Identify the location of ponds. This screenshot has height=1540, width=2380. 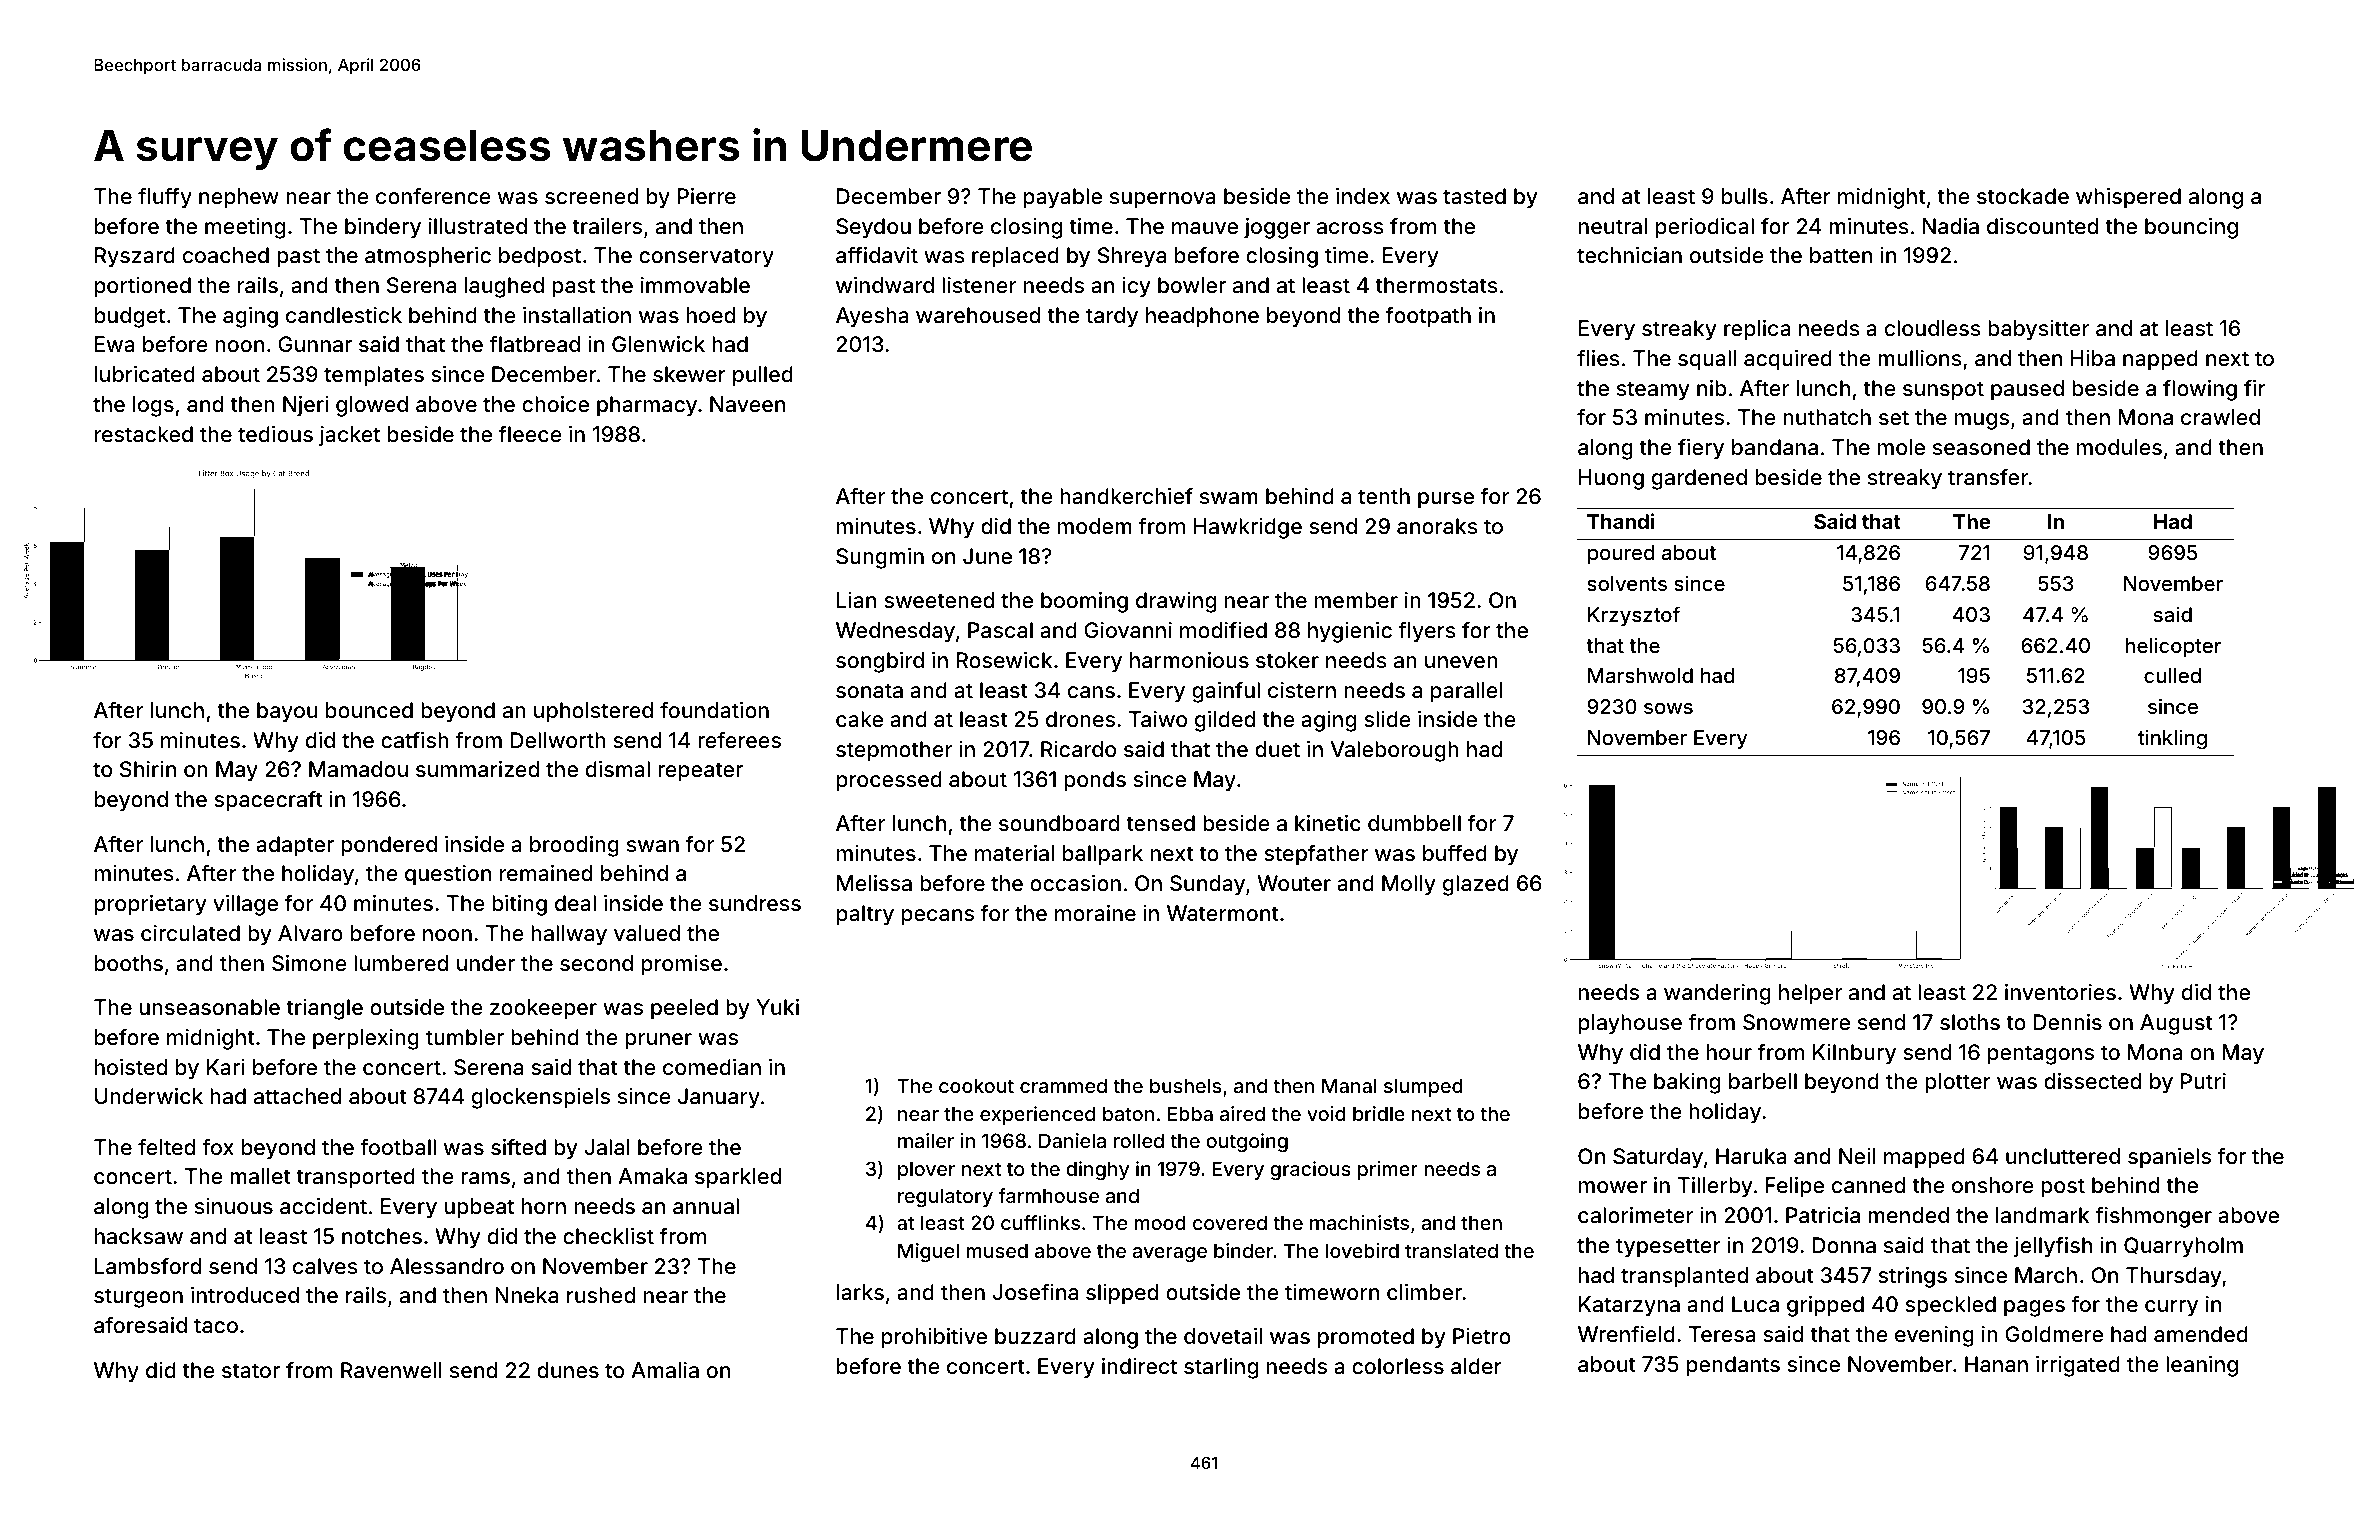
(1095, 781).
